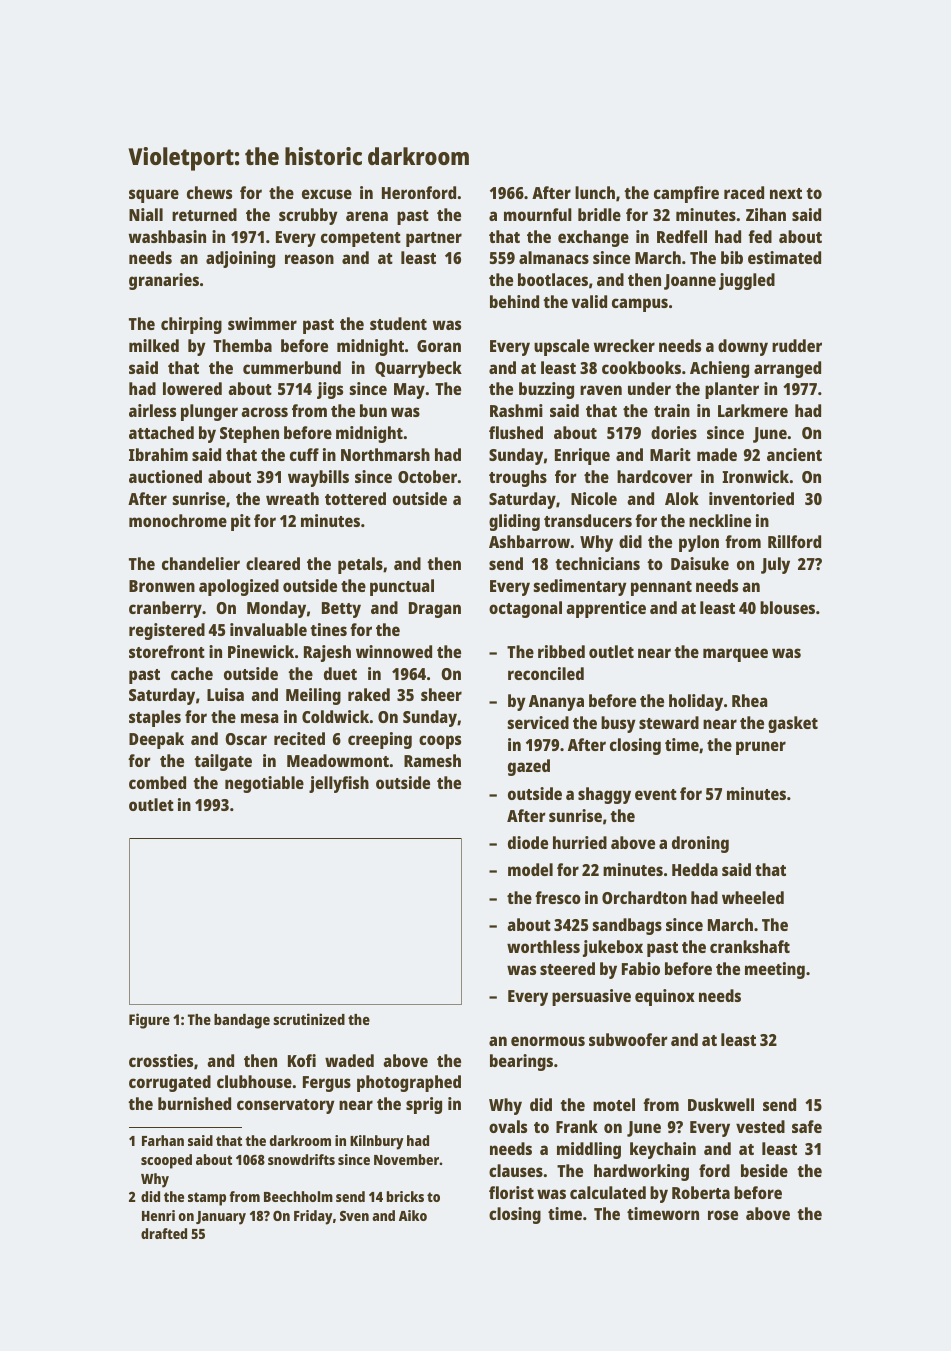 This screenshot has width=951, height=1351. Describe the element at coordinates (744, 192) in the screenshot. I see `raced` at that location.
